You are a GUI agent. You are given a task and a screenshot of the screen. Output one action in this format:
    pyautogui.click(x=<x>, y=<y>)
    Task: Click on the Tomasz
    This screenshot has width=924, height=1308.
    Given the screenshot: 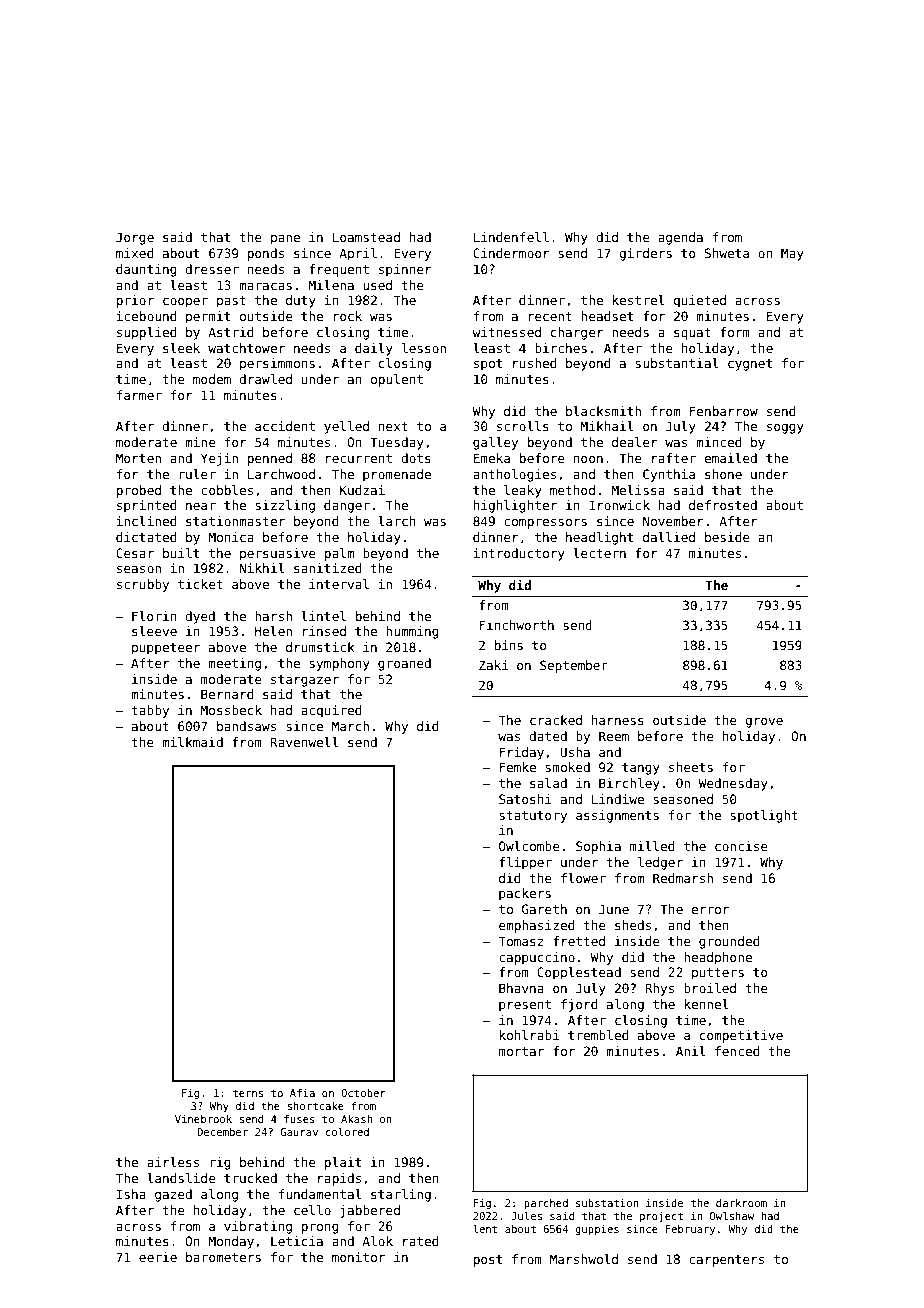 What is the action you would take?
    pyautogui.click(x=521, y=941)
